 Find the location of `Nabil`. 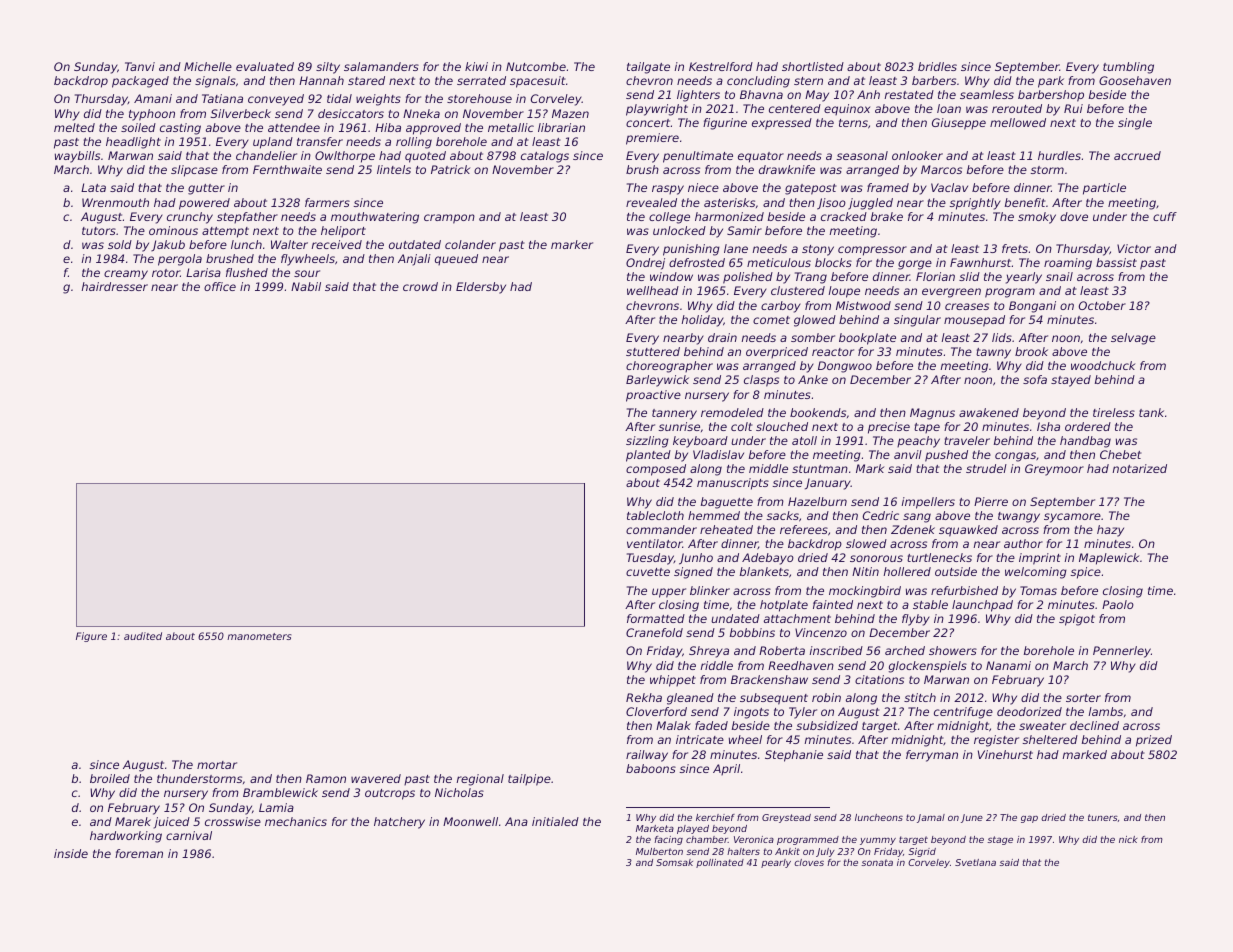

Nabil is located at coordinates (306, 286).
